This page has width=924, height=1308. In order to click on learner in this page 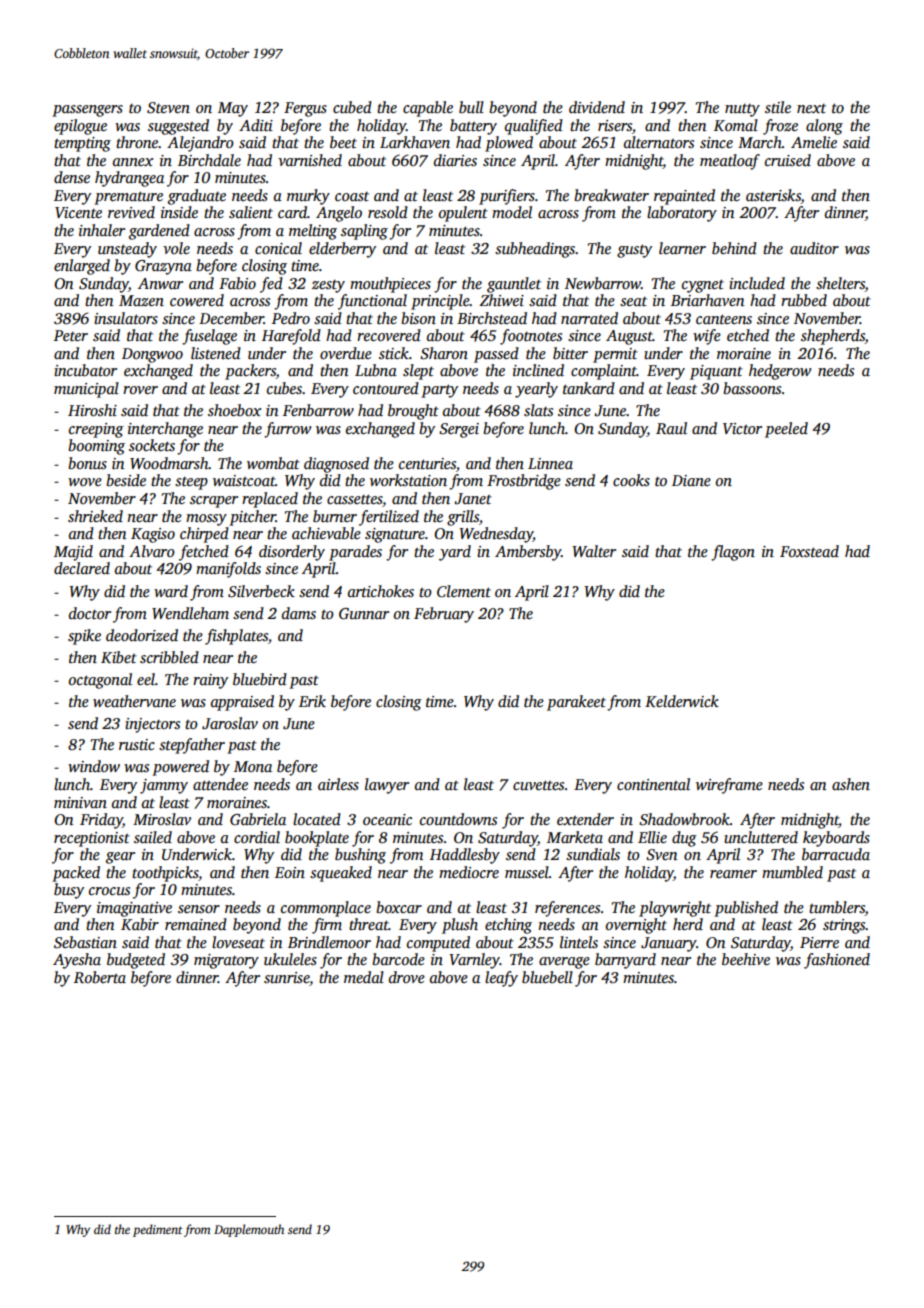, I will do `click(682, 248)`.
